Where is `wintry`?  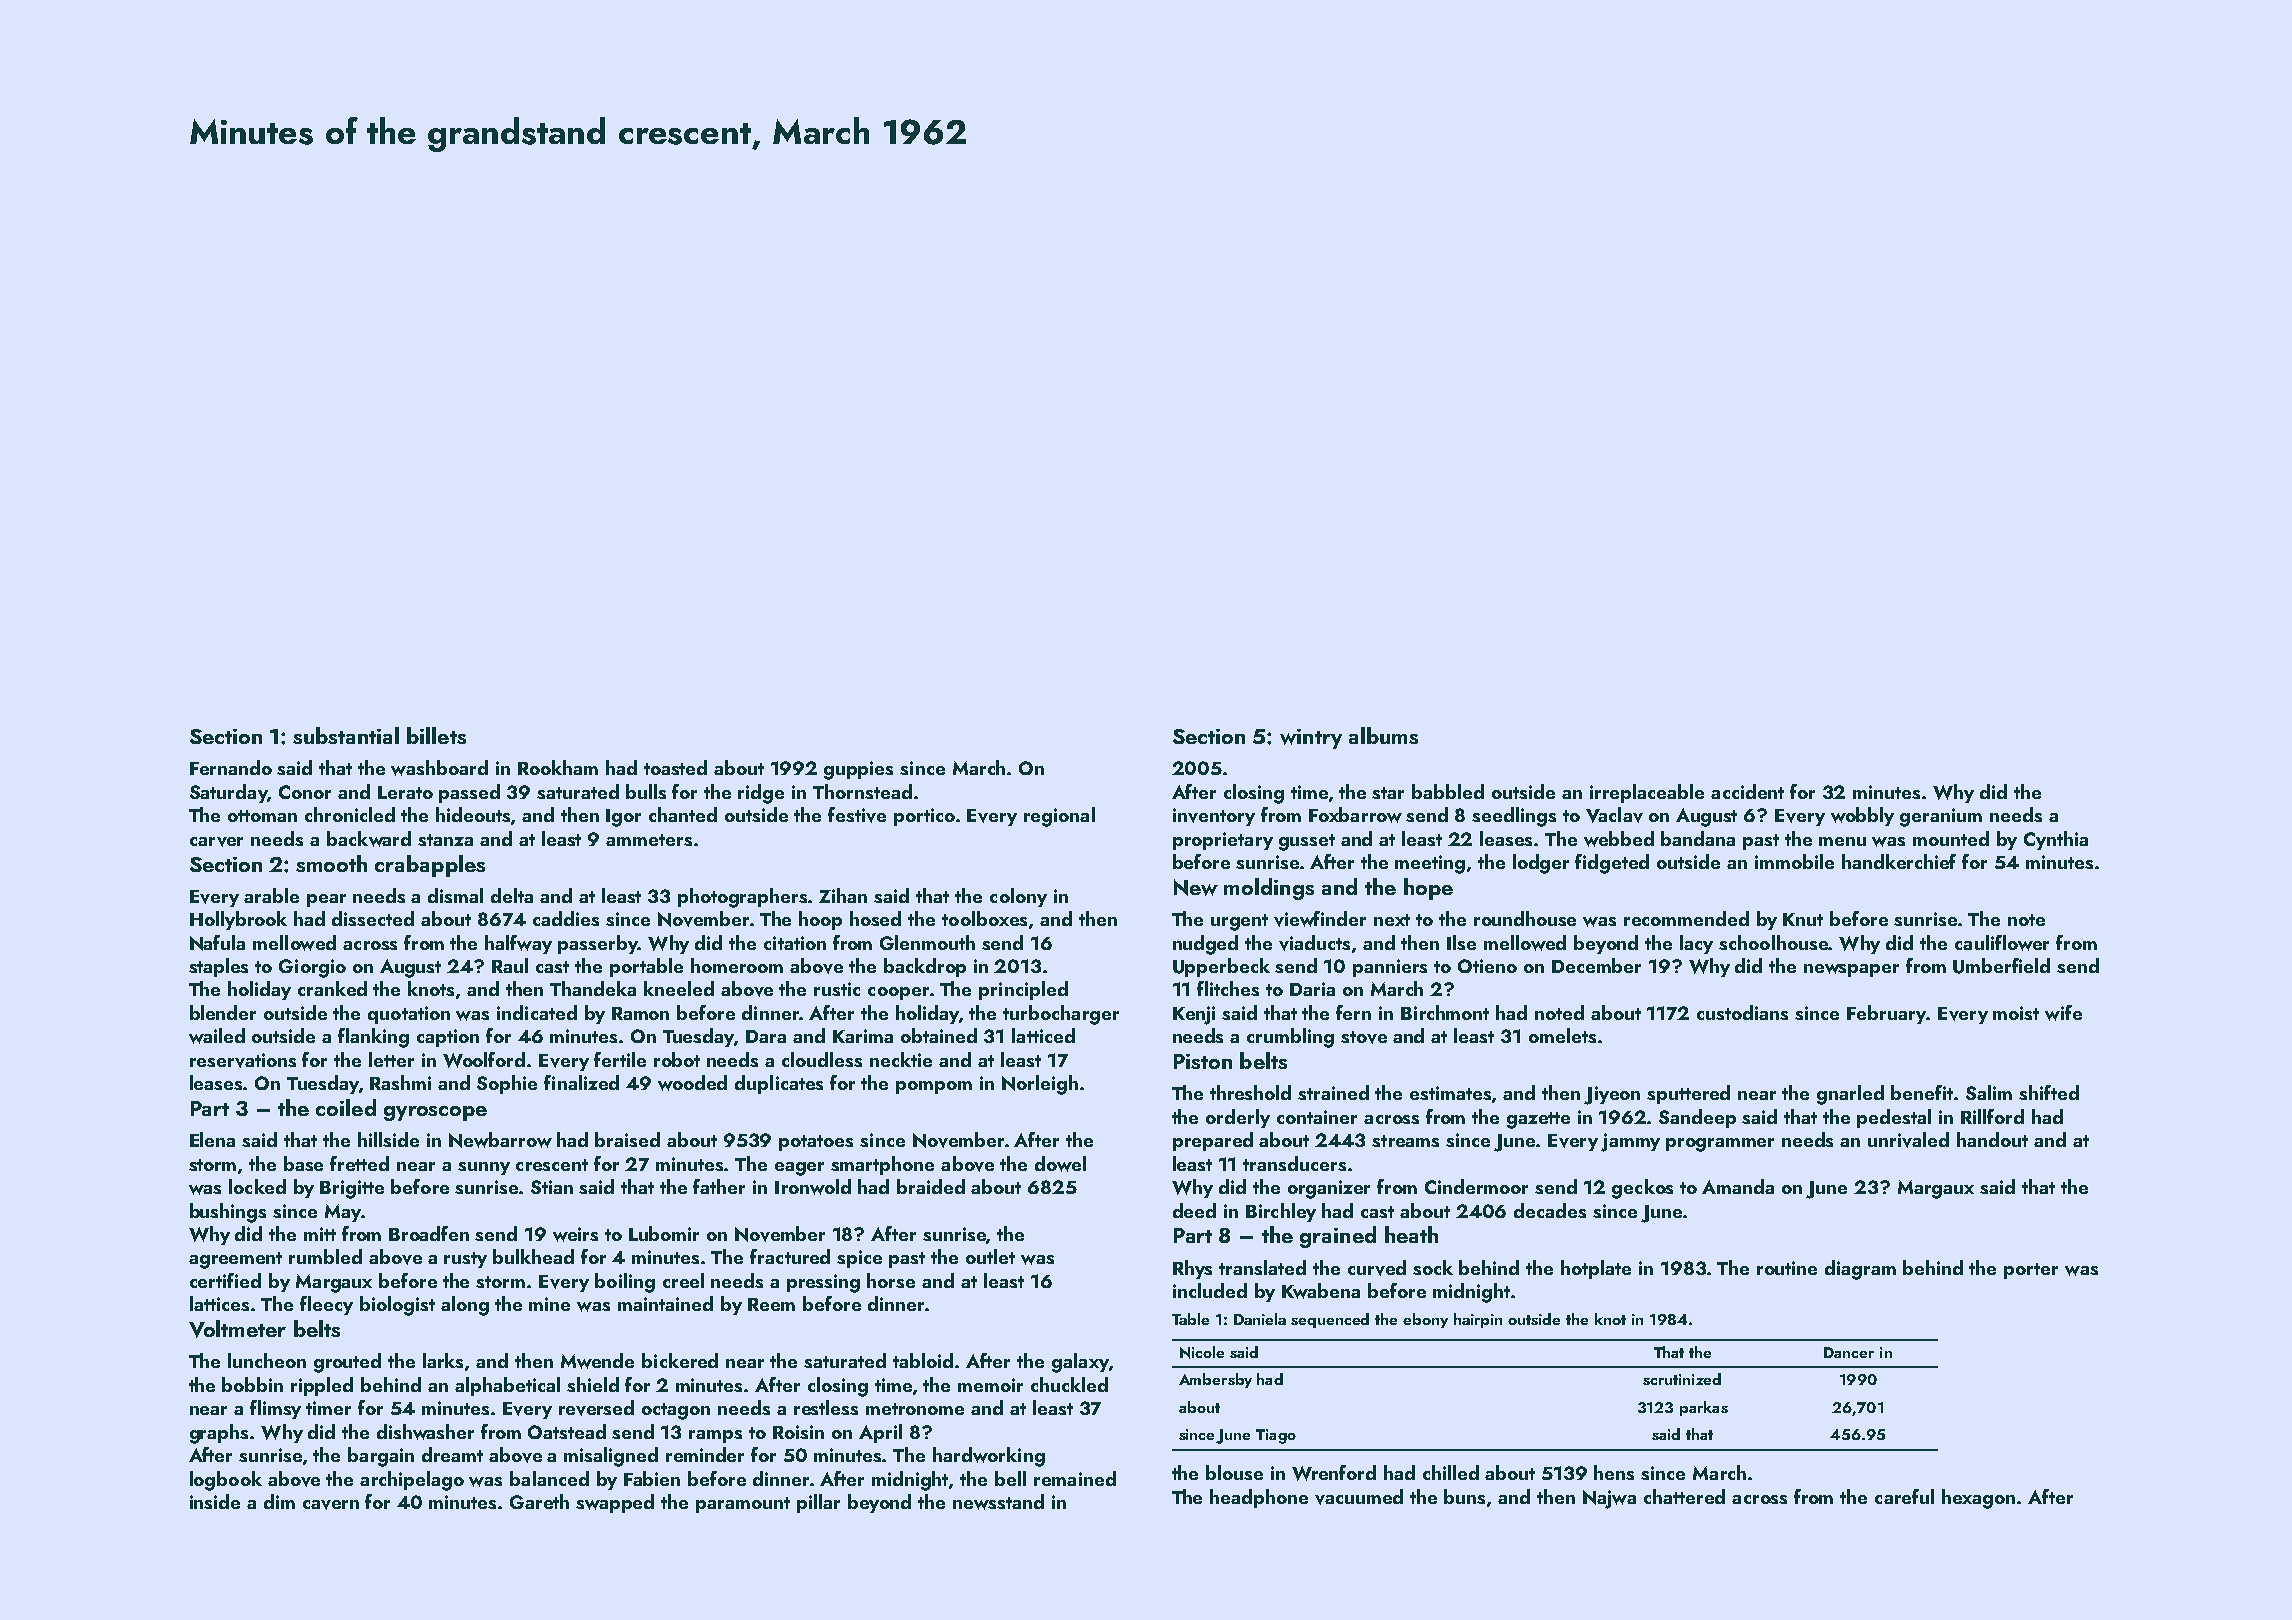
wintry is located at coordinates (1311, 739).
